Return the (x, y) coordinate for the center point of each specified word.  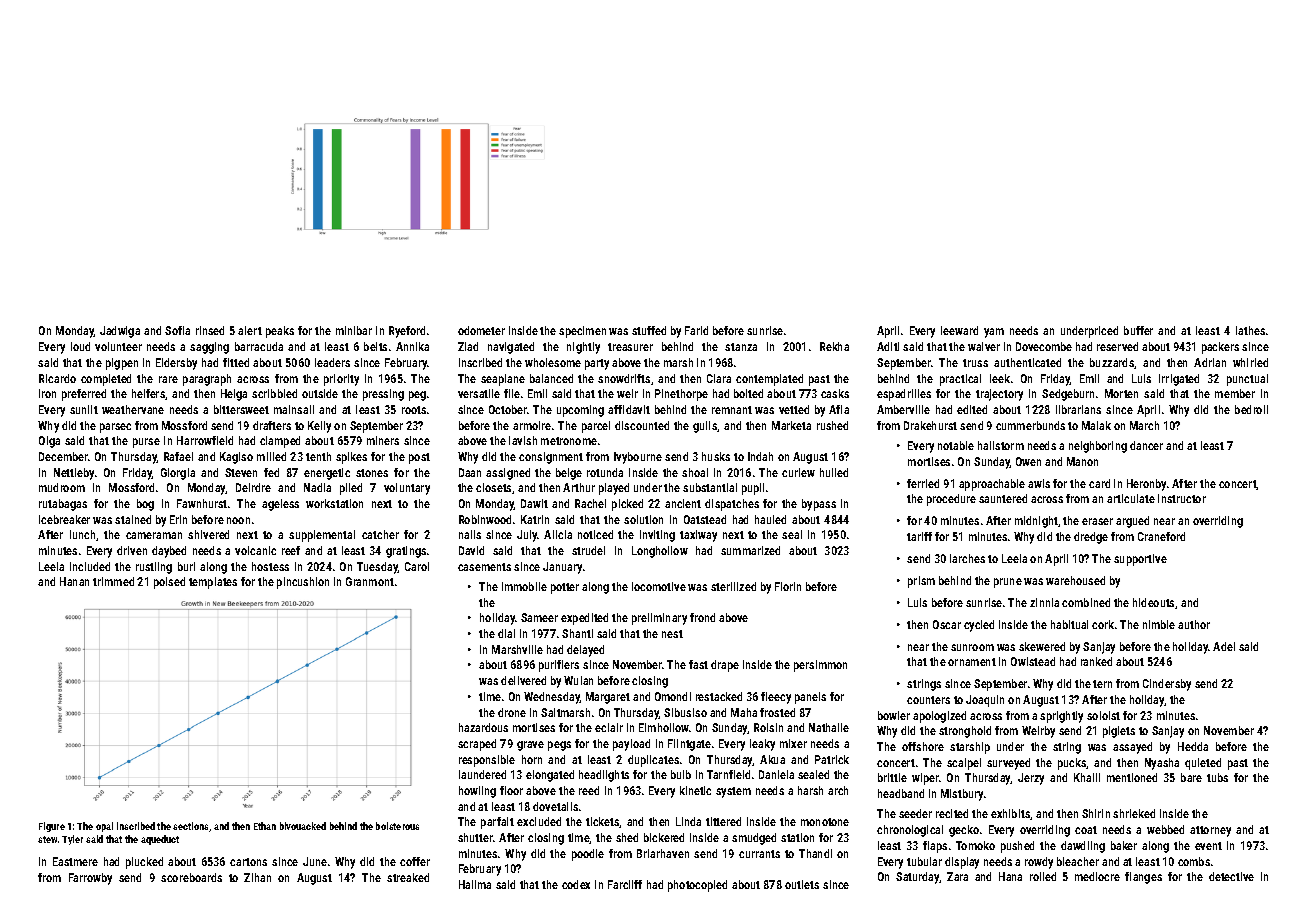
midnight (1036, 522)
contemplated (769, 380)
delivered (523, 680)
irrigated (1179, 380)
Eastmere (75, 861)
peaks (280, 332)
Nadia (317, 487)
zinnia (1044, 602)
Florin (788, 586)
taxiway (698, 536)
